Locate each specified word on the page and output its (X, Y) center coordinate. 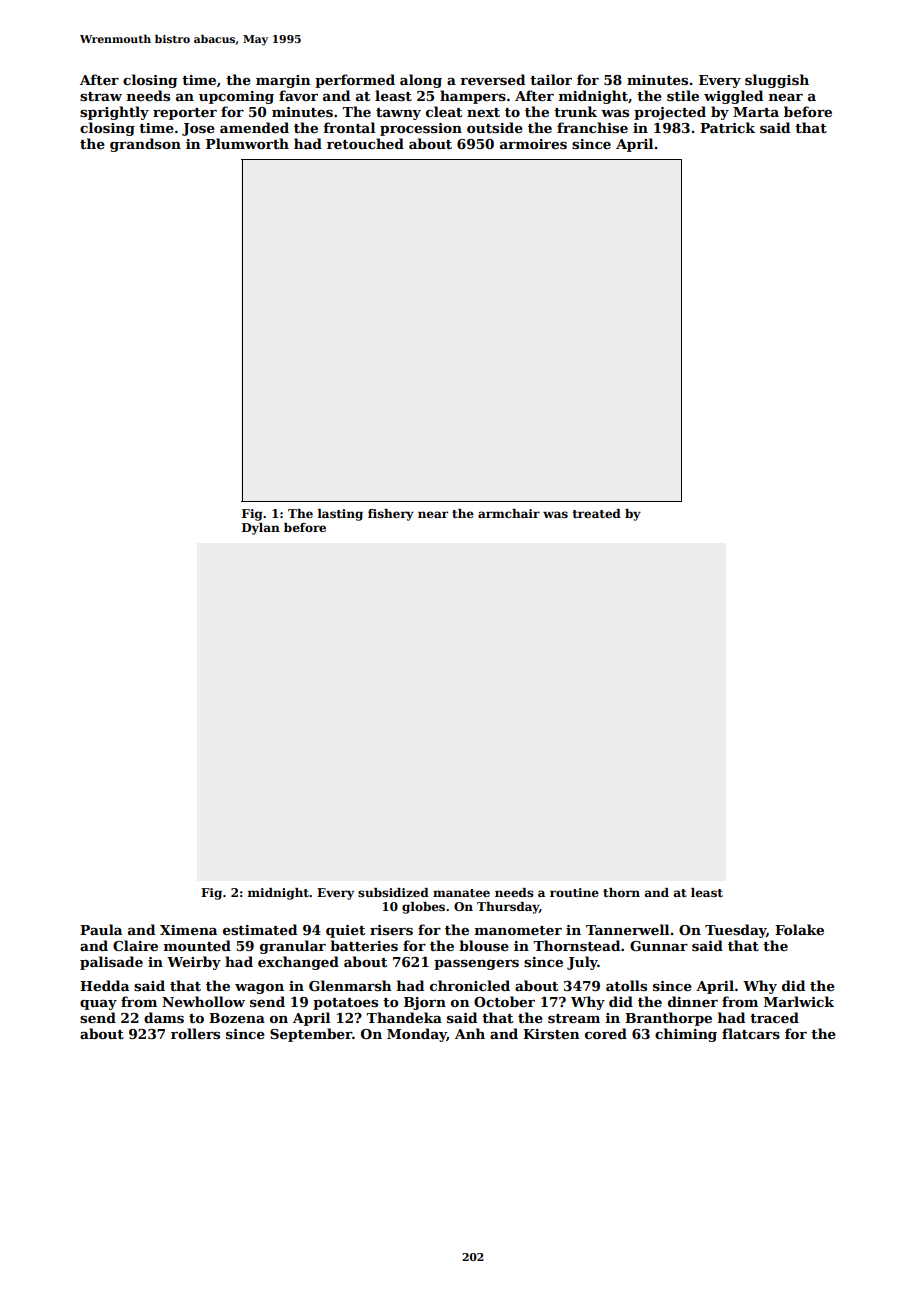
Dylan (261, 529)
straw (101, 96)
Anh (470, 1033)
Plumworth (247, 143)
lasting (340, 515)
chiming (686, 1035)
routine (574, 892)
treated (596, 513)
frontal (349, 127)
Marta (756, 112)
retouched (365, 143)
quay (98, 1005)
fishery (391, 515)
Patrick (727, 127)
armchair (509, 513)
